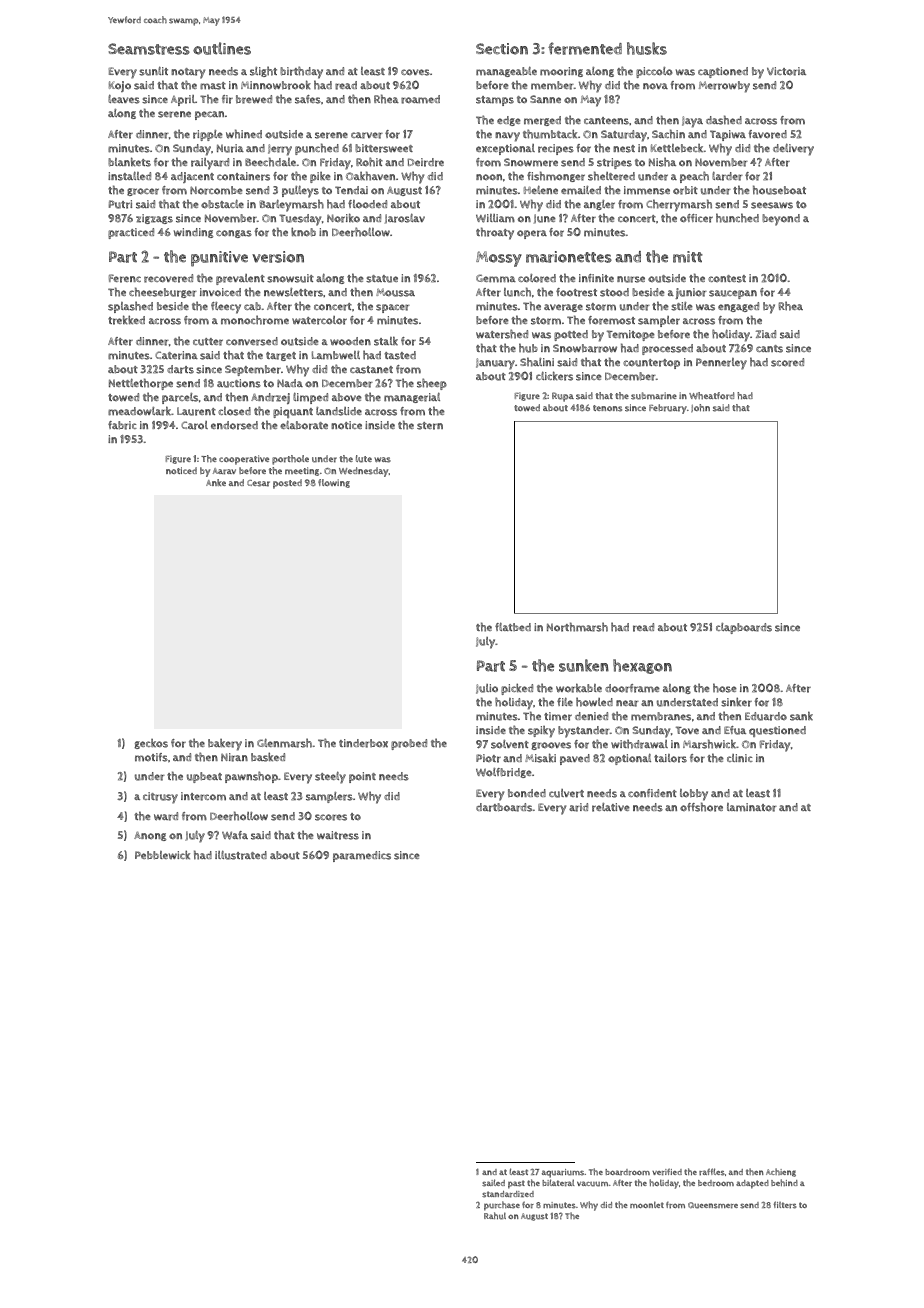 The width and height of the screenshot is (924, 1308). What do you see at coordinates (149, 49) in the screenshot?
I see `Seamstress` at bounding box center [149, 49].
